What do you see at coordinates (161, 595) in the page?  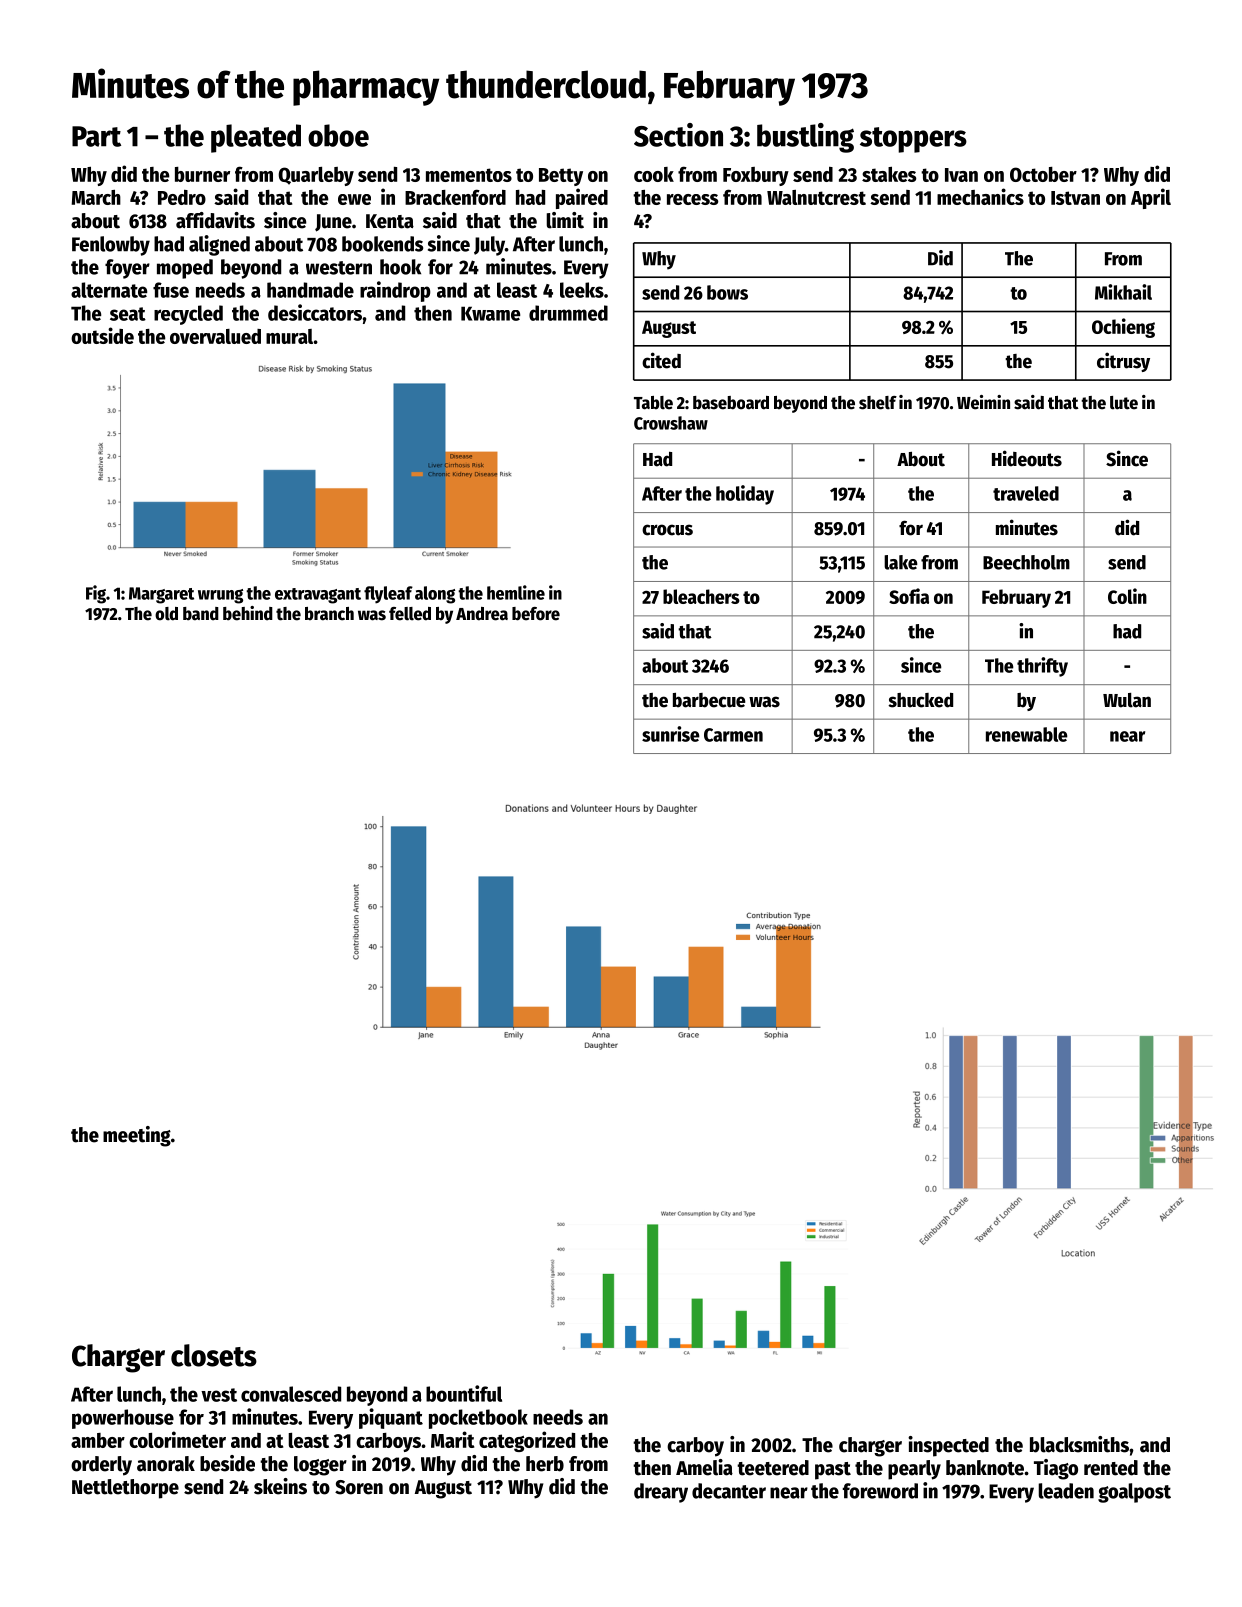 I see `Margaret` at bounding box center [161, 595].
